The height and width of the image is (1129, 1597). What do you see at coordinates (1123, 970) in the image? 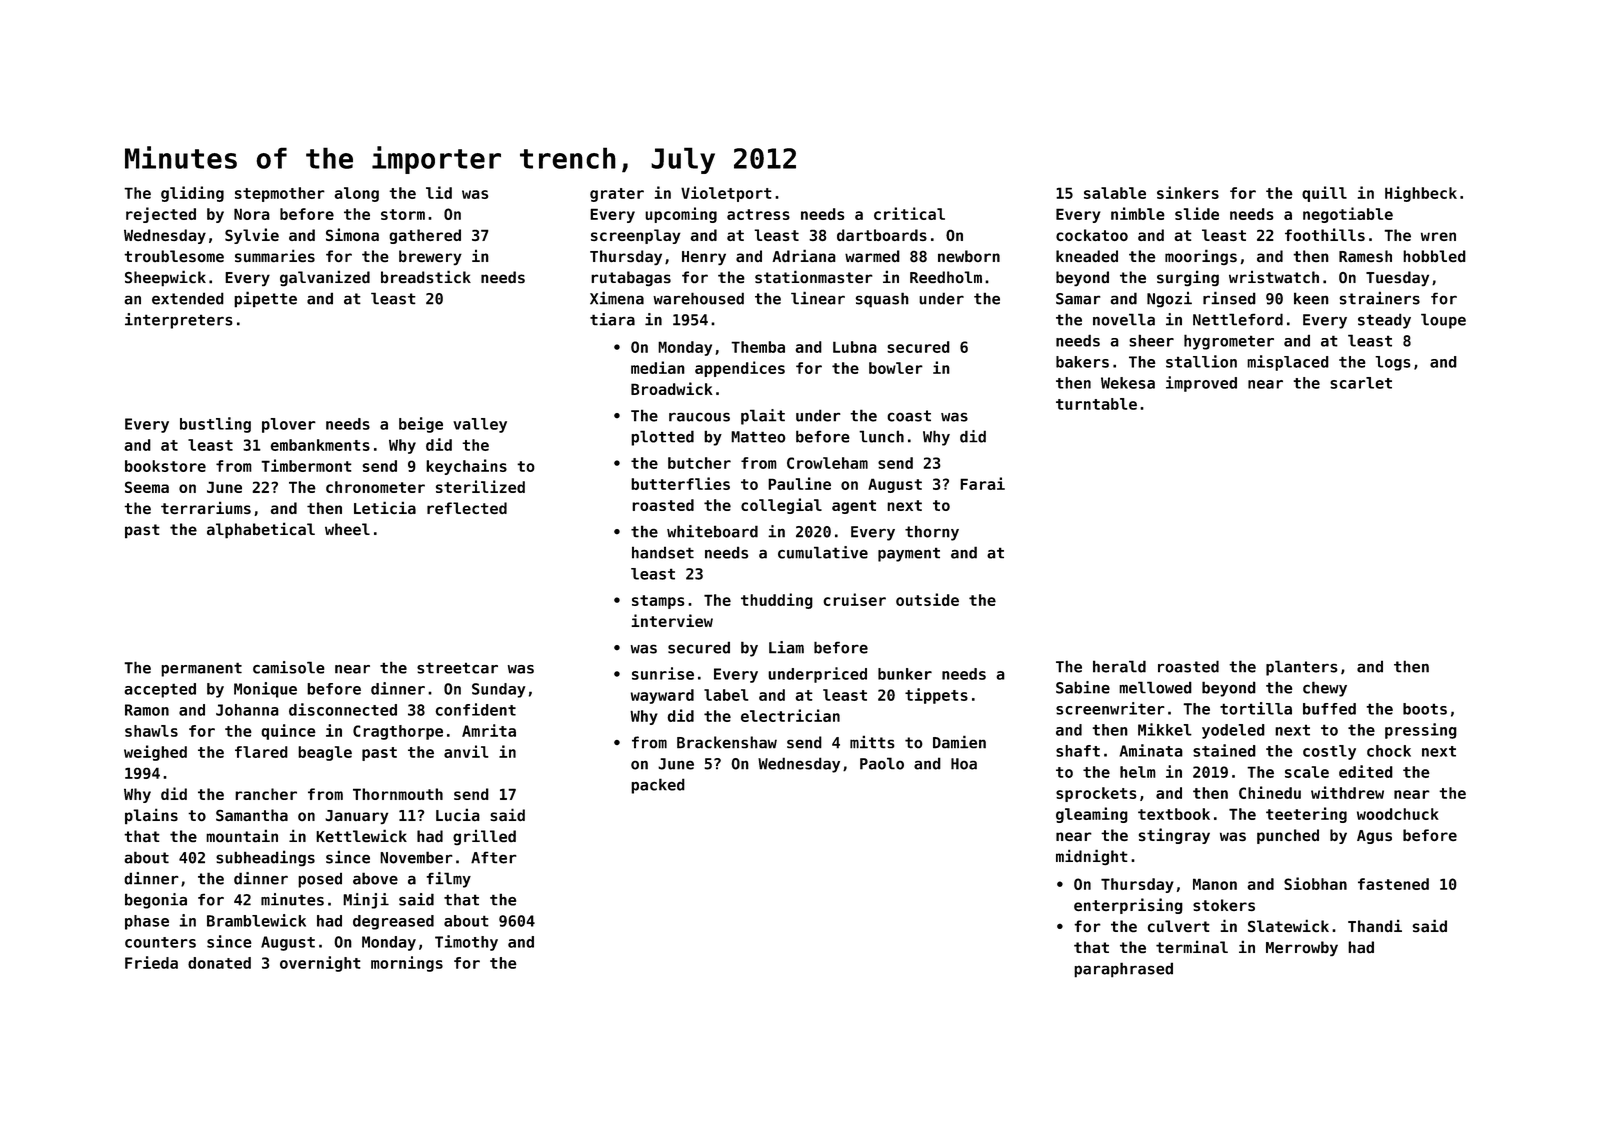
I see `paraphrased` at bounding box center [1123, 970].
